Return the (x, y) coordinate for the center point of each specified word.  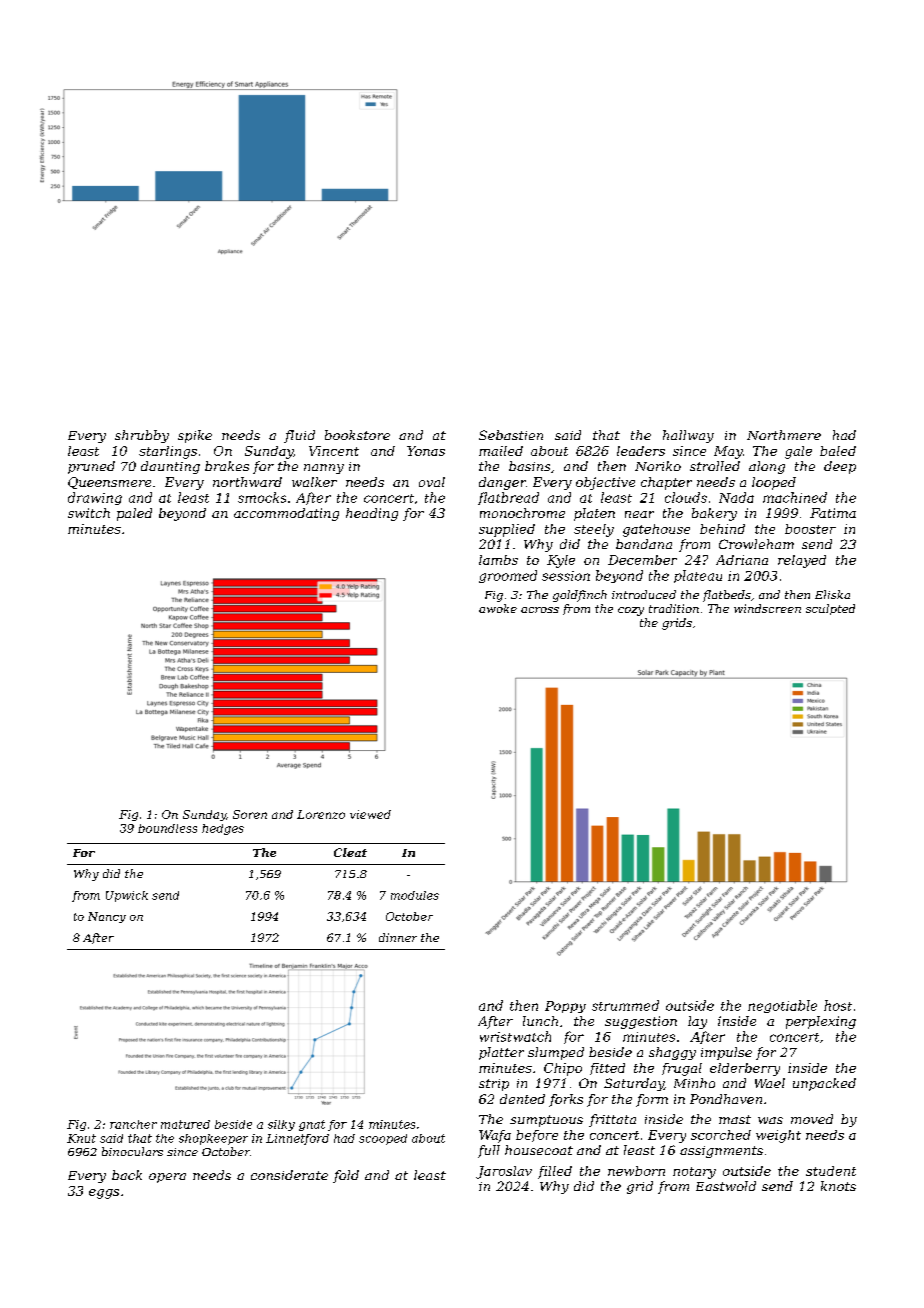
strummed (625, 1005)
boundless (167, 828)
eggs (104, 1194)
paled (134, 514)
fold (346, 1176)
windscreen (767, 608)
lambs (498, 560)
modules (415, 895)
